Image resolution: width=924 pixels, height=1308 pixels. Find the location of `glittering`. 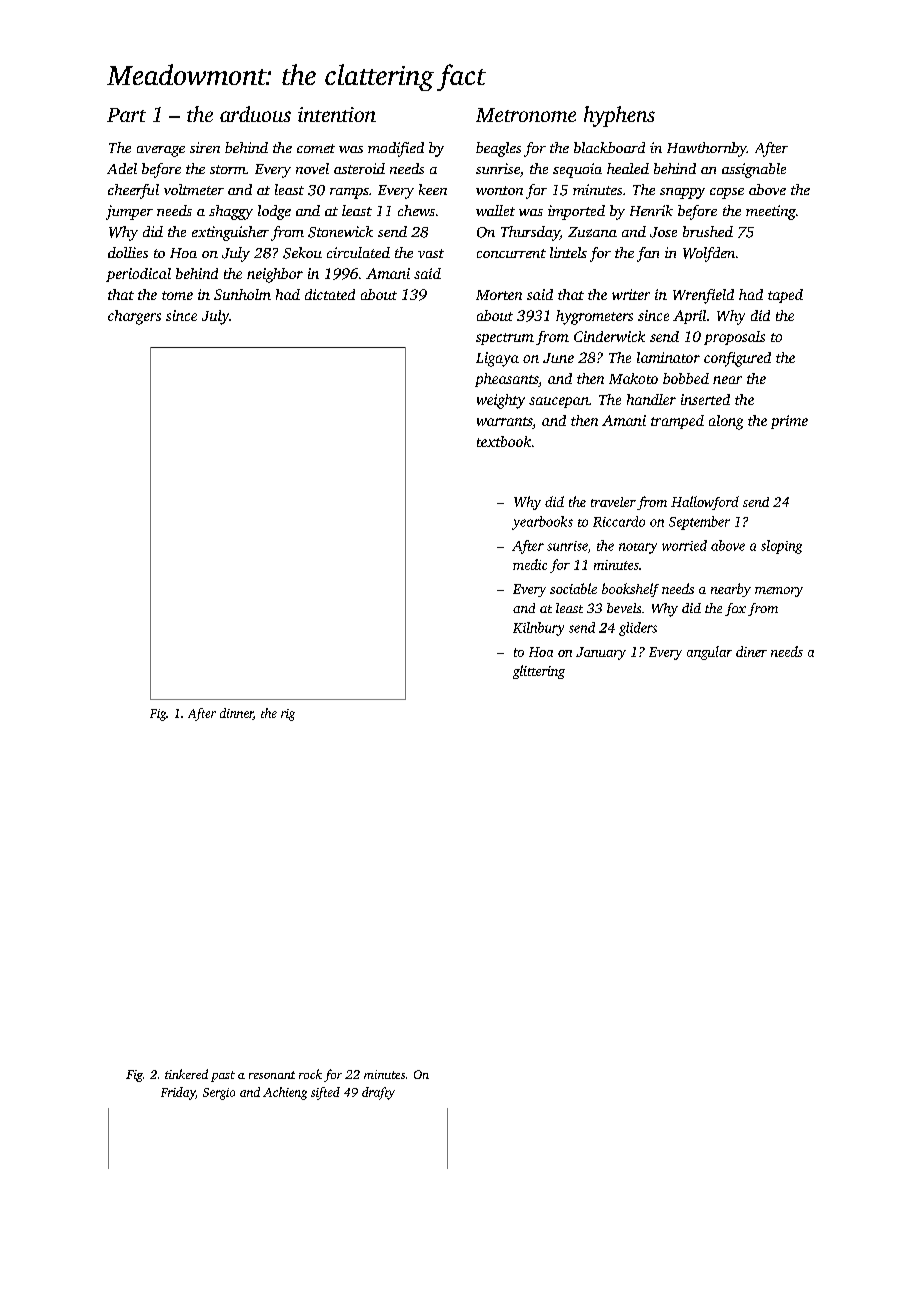

glittering is located at coordinates (539, 672).
